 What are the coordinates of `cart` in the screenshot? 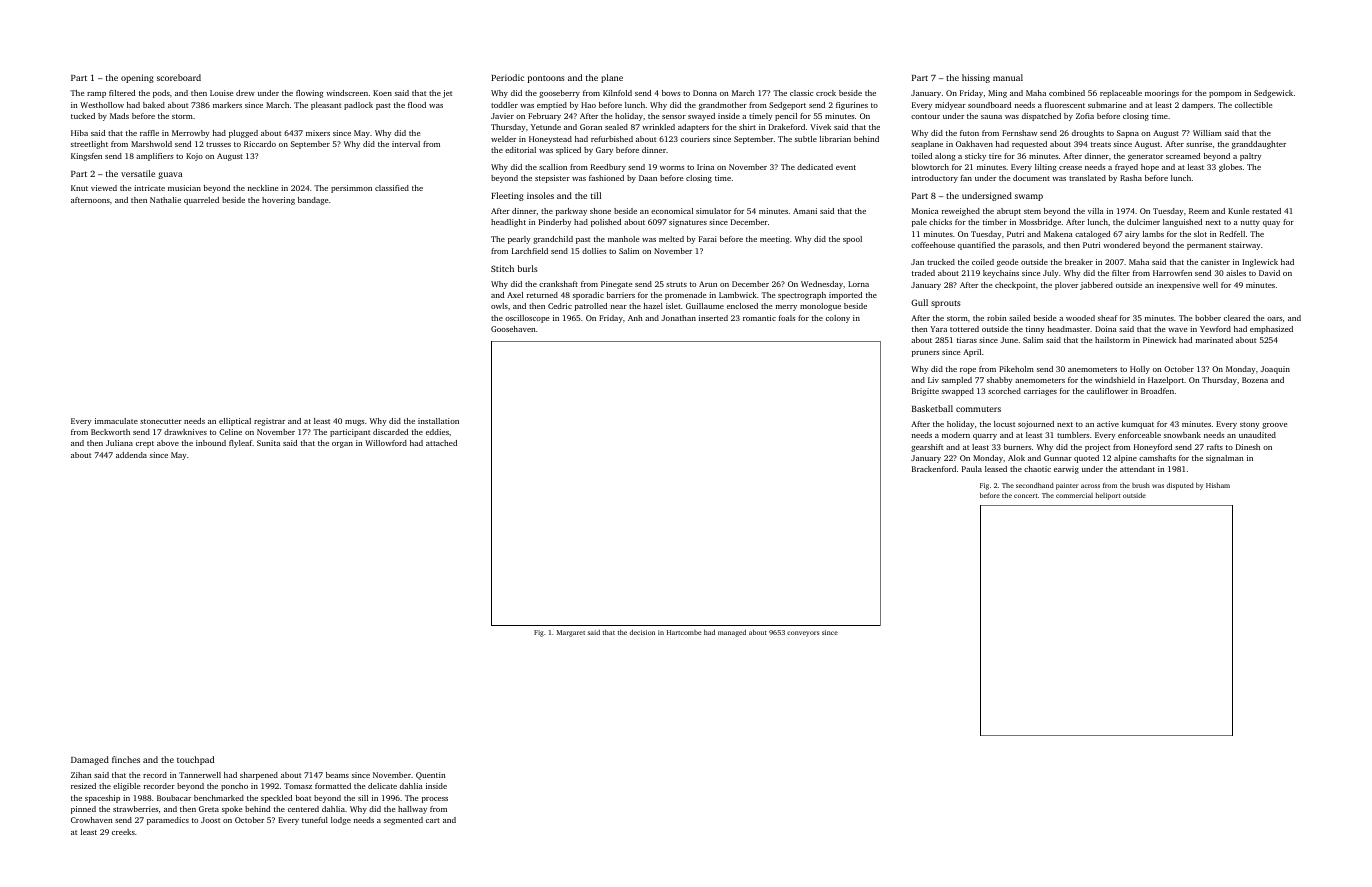 It's located at (433, 820).
